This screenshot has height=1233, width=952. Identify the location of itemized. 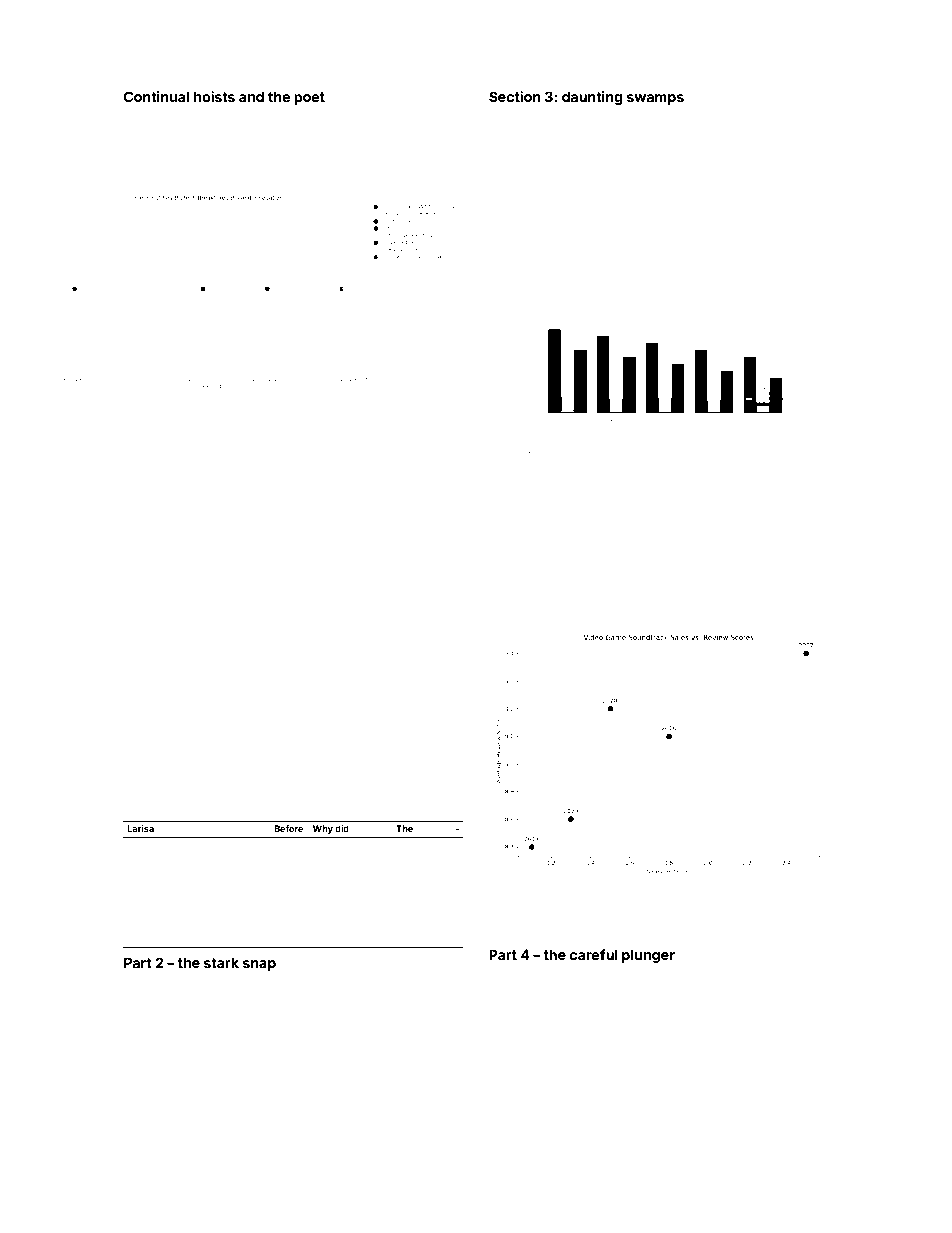
(241, 596).
